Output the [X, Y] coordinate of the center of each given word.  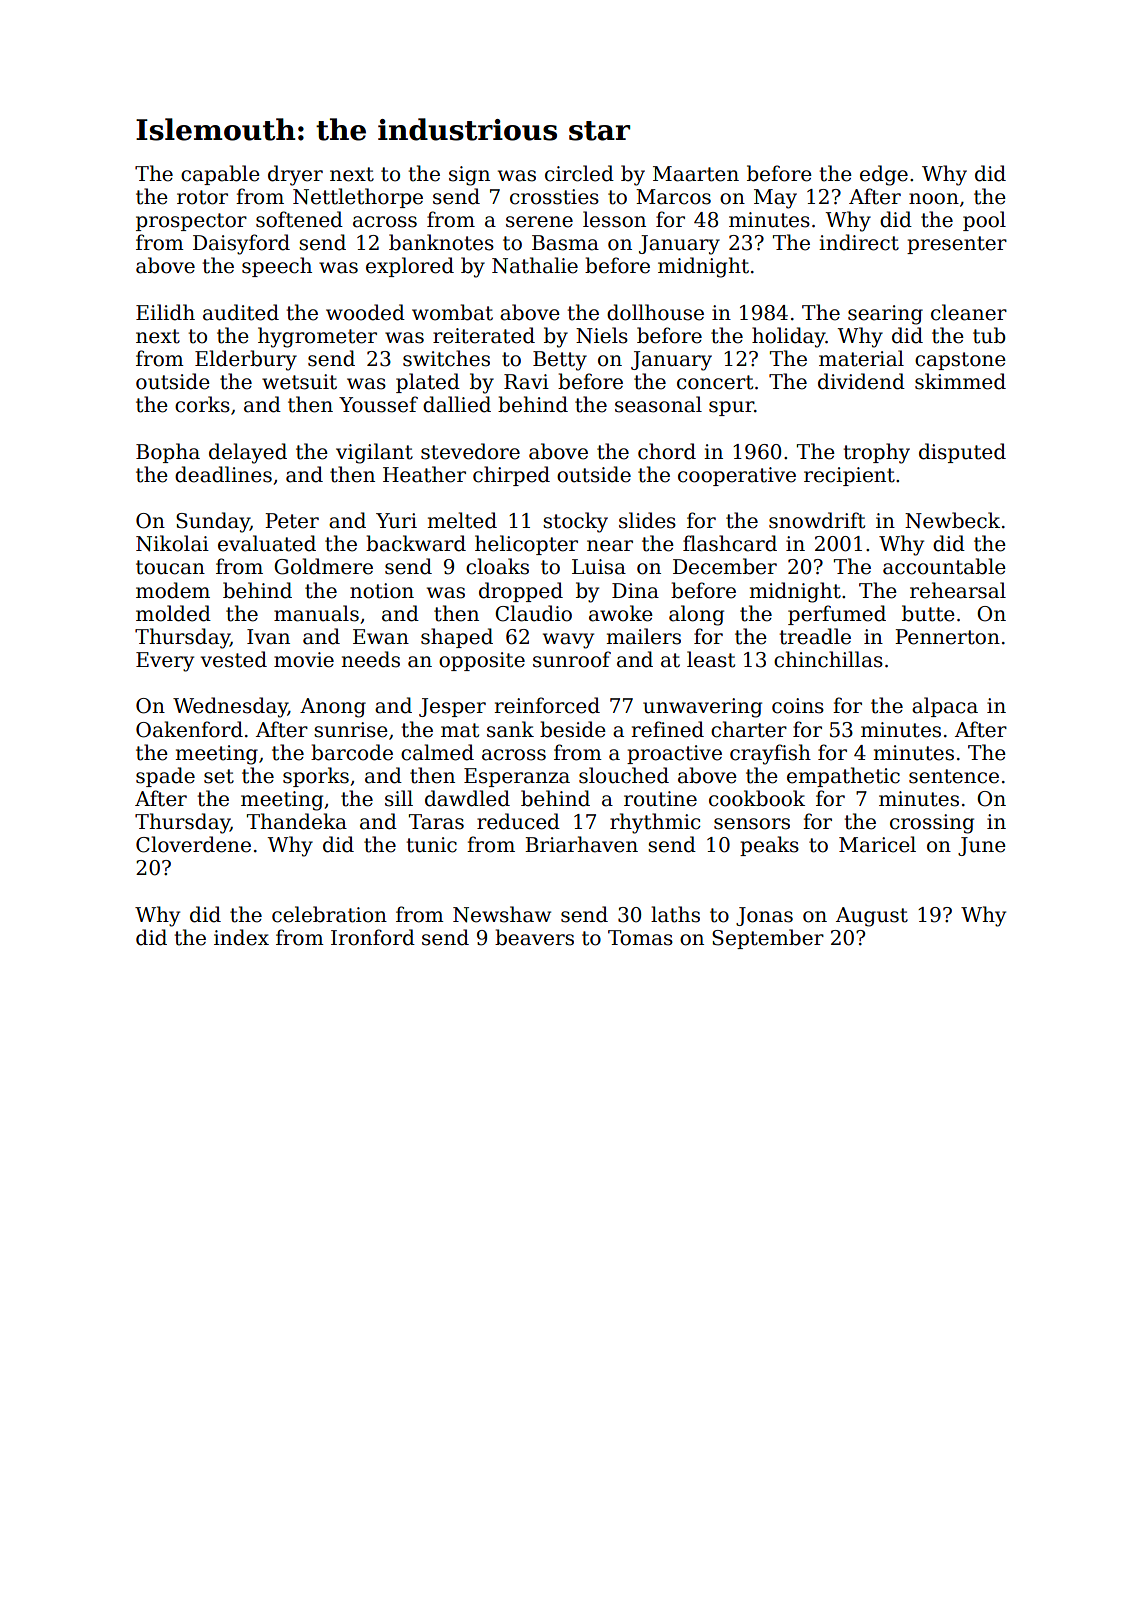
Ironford [373, 937]
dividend [861, 381]
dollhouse [655, 312]
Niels [602, 335]
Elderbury [246, 360]
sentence [954, 776]
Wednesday [230, 707]
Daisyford [241, 244]
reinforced [547, 705]
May [775, 199]
